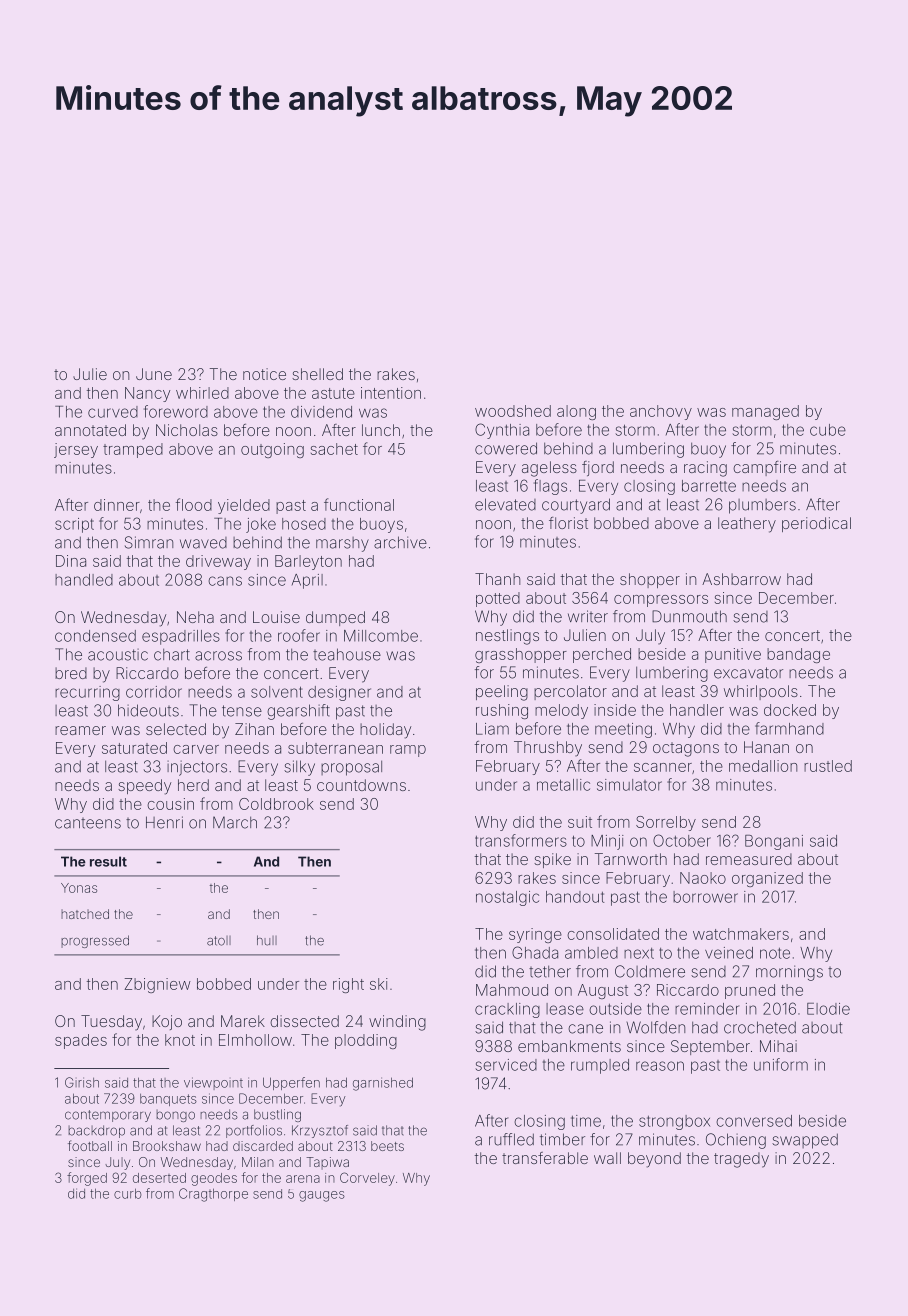 The height and width of the image is (1316, 908). Describe the element at coordinates (213, 1195) in the image. I see `Cragthorpe` at that location.
